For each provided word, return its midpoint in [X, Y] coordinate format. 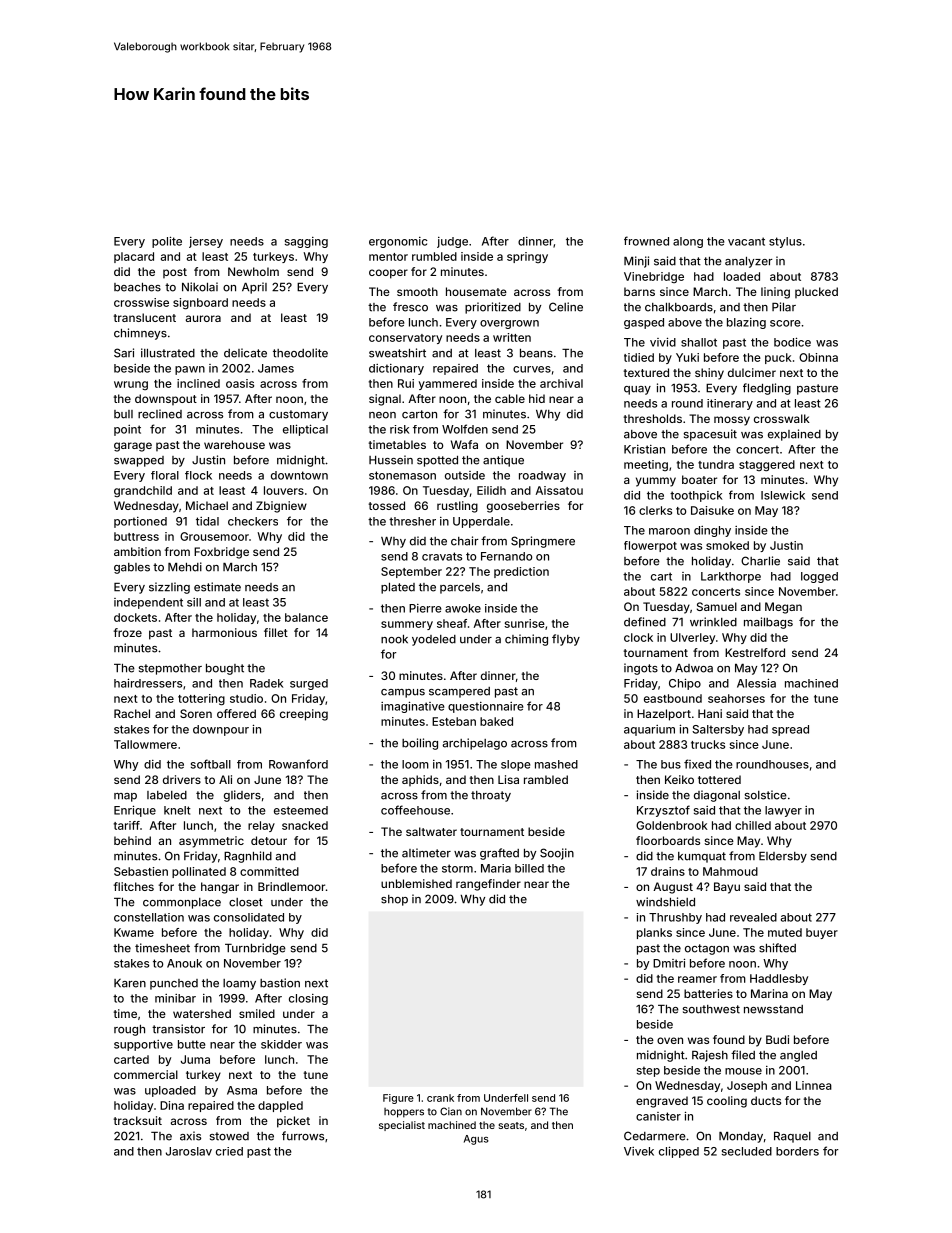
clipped [679, 1152]
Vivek [639, 1151]
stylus [785, 242]
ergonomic [398, 242]
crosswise [141, 302]
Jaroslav [189, 1151]
